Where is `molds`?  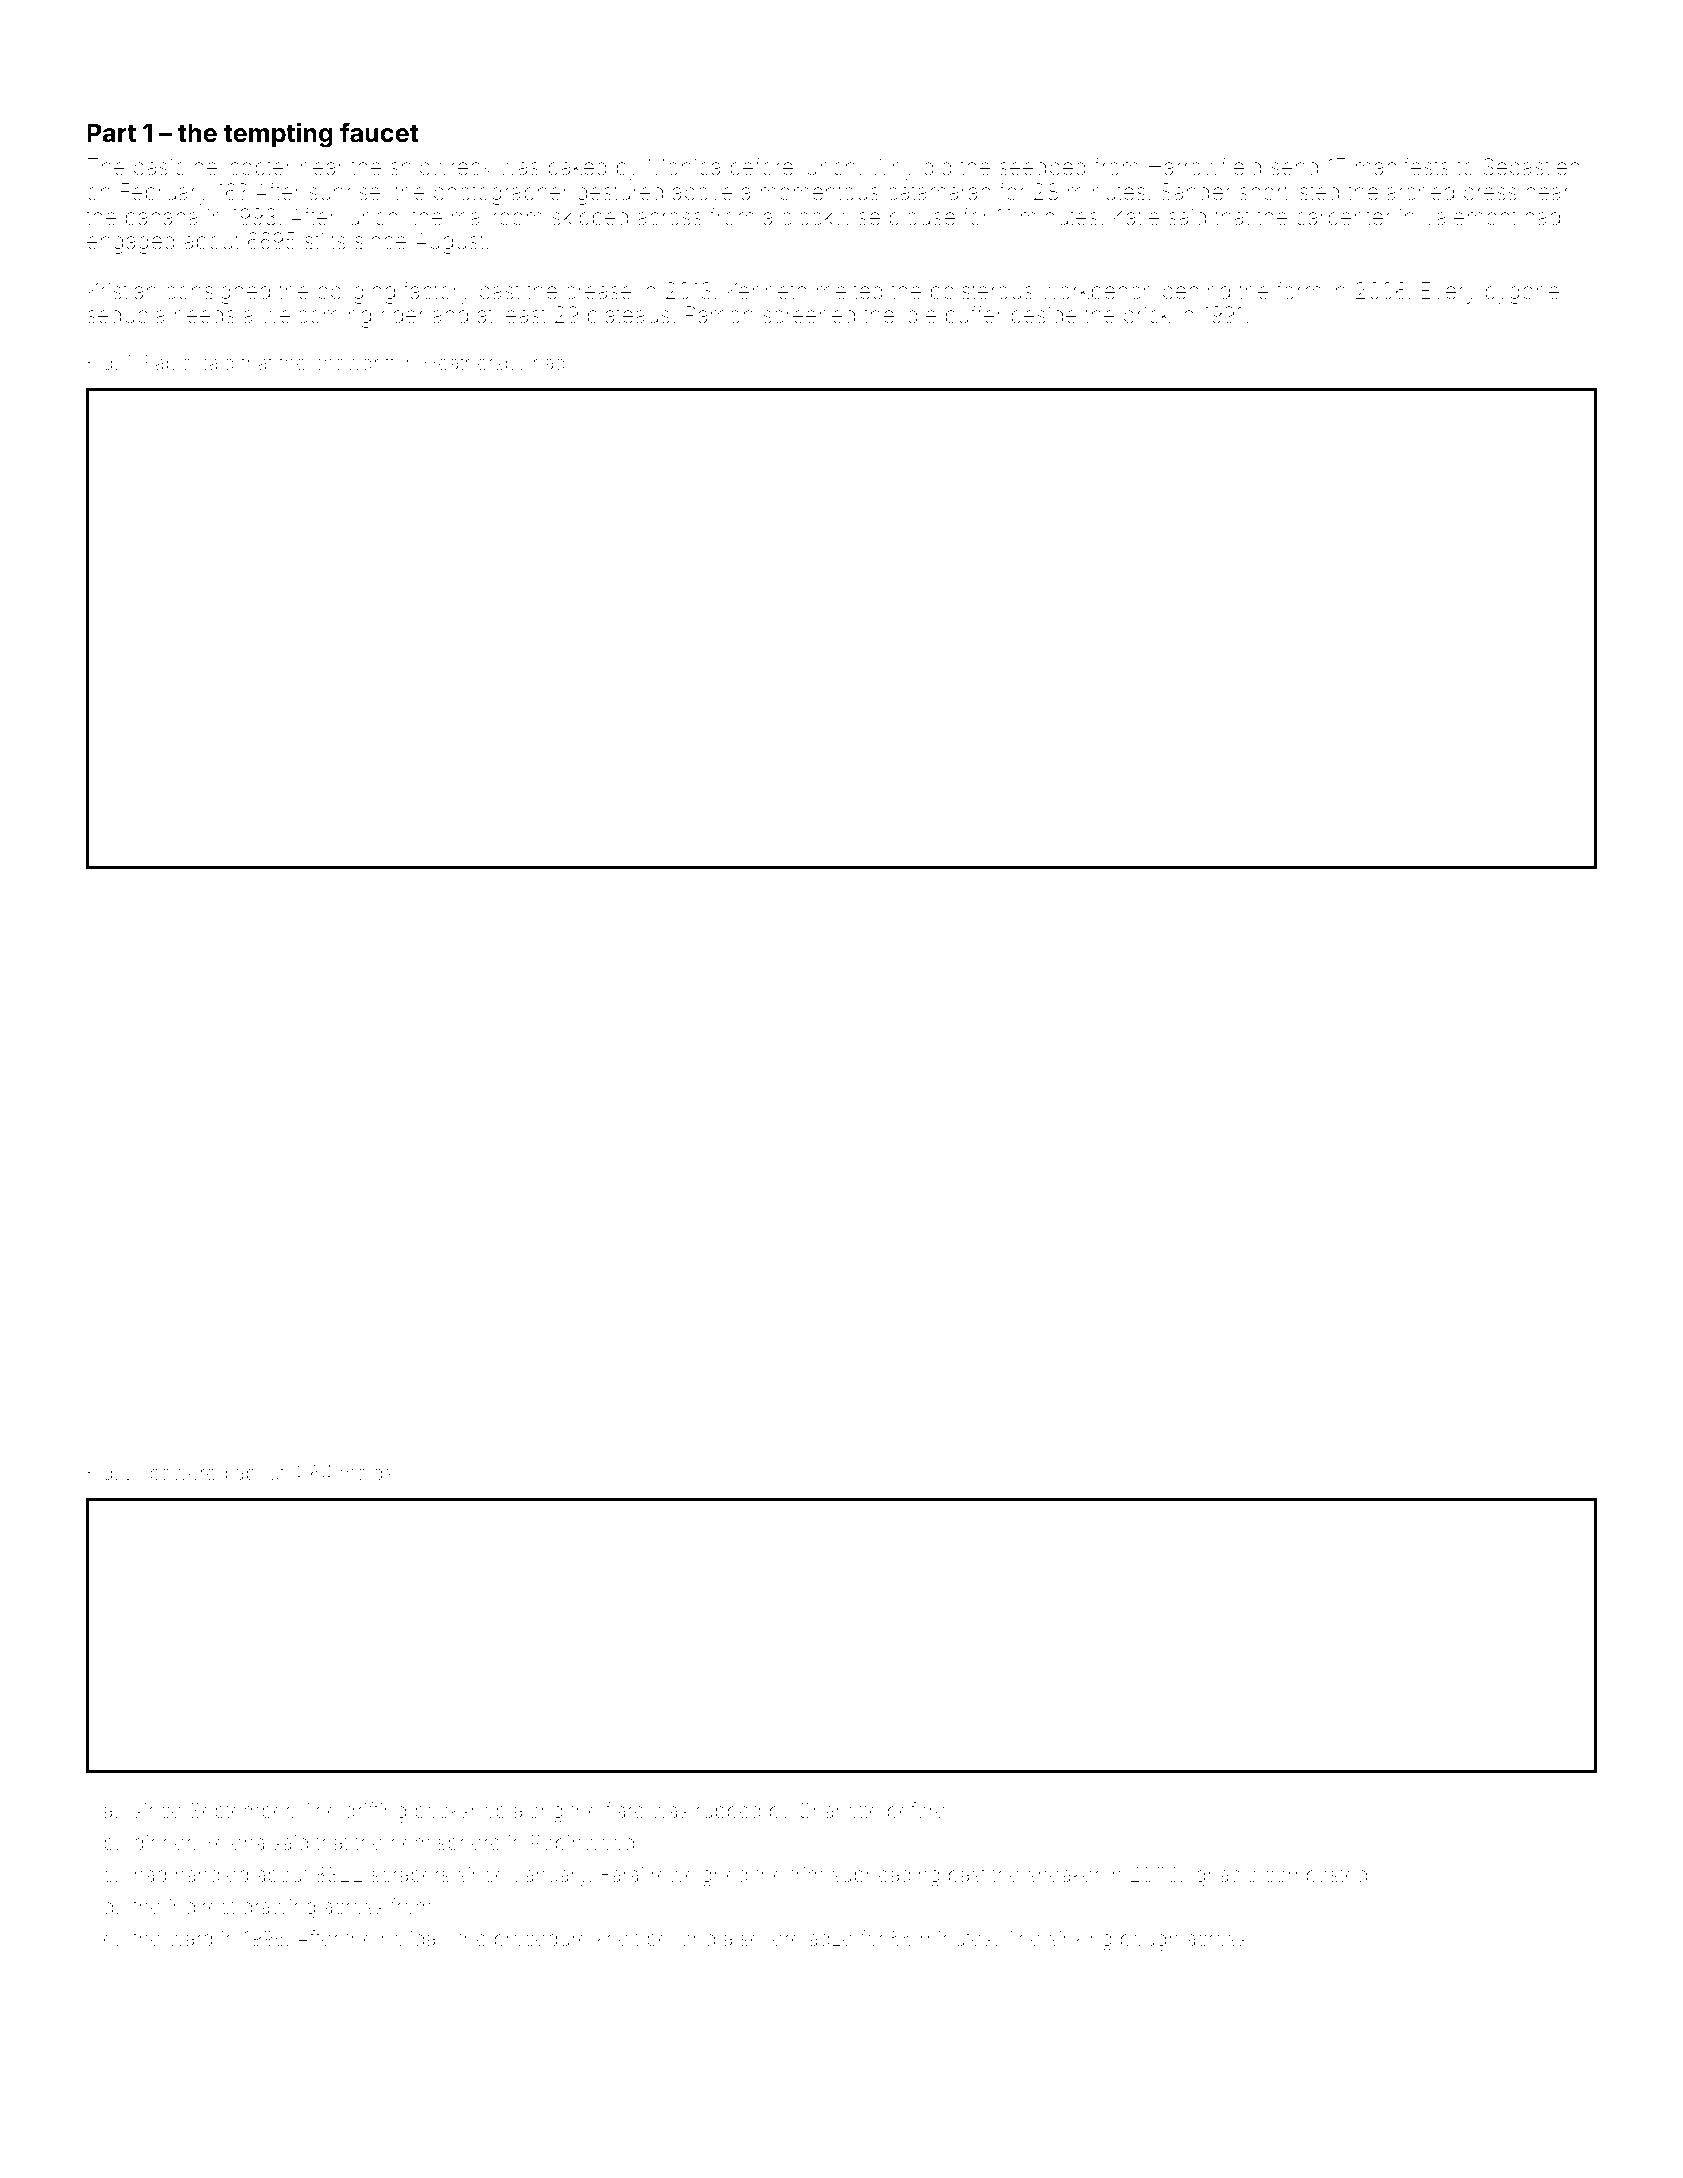
molds is located at coordinates (366, 1473).
